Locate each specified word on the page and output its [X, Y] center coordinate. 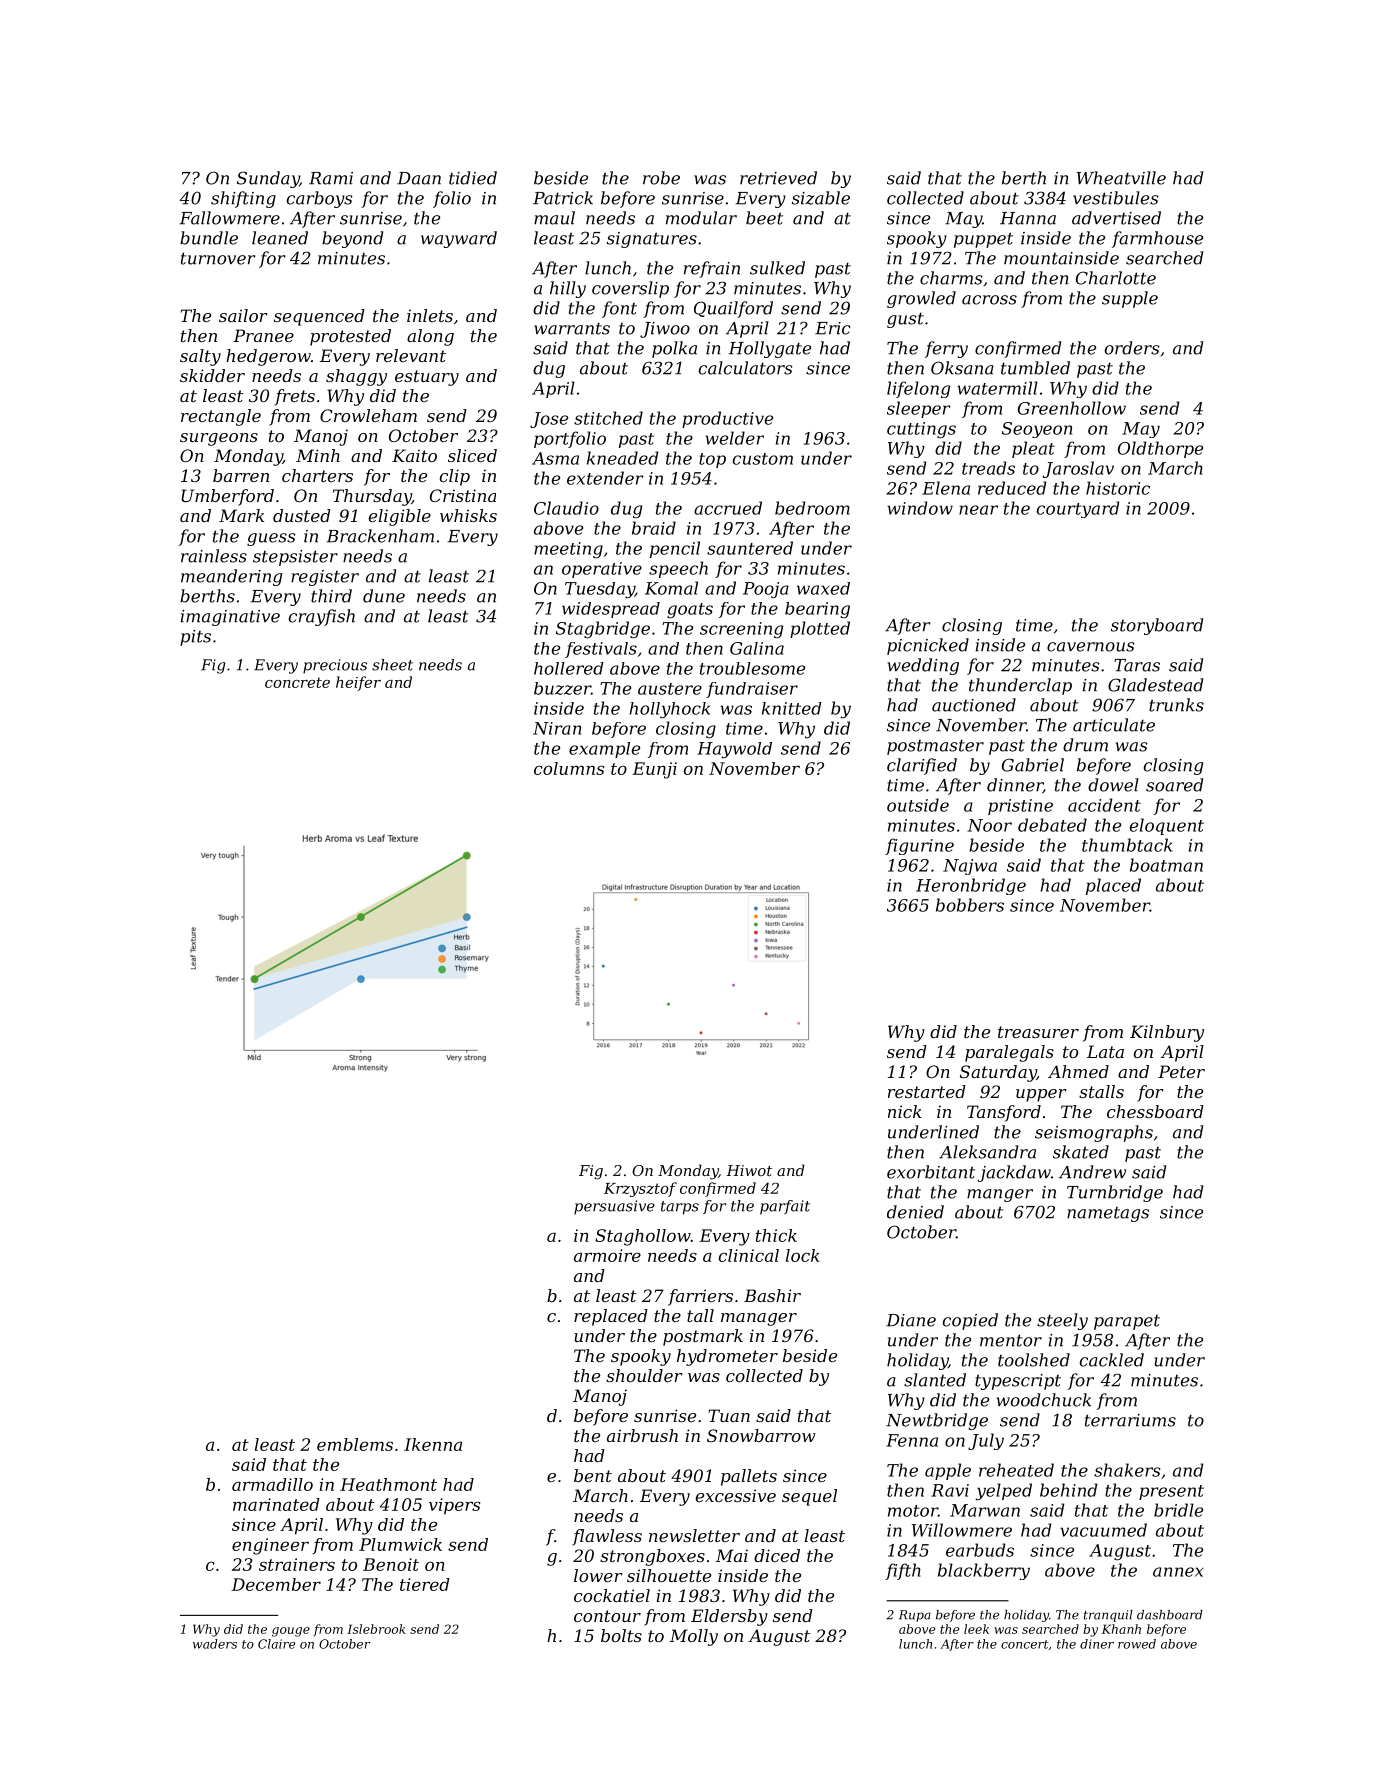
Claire [276, 1644]
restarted [927, 1091]
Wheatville [1121, 178]
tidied [473, 178]
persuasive [614, 1207]
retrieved [778, 178]
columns [569, 768]
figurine [919, 846]
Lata [1105, 1051]
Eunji [654, 770]
